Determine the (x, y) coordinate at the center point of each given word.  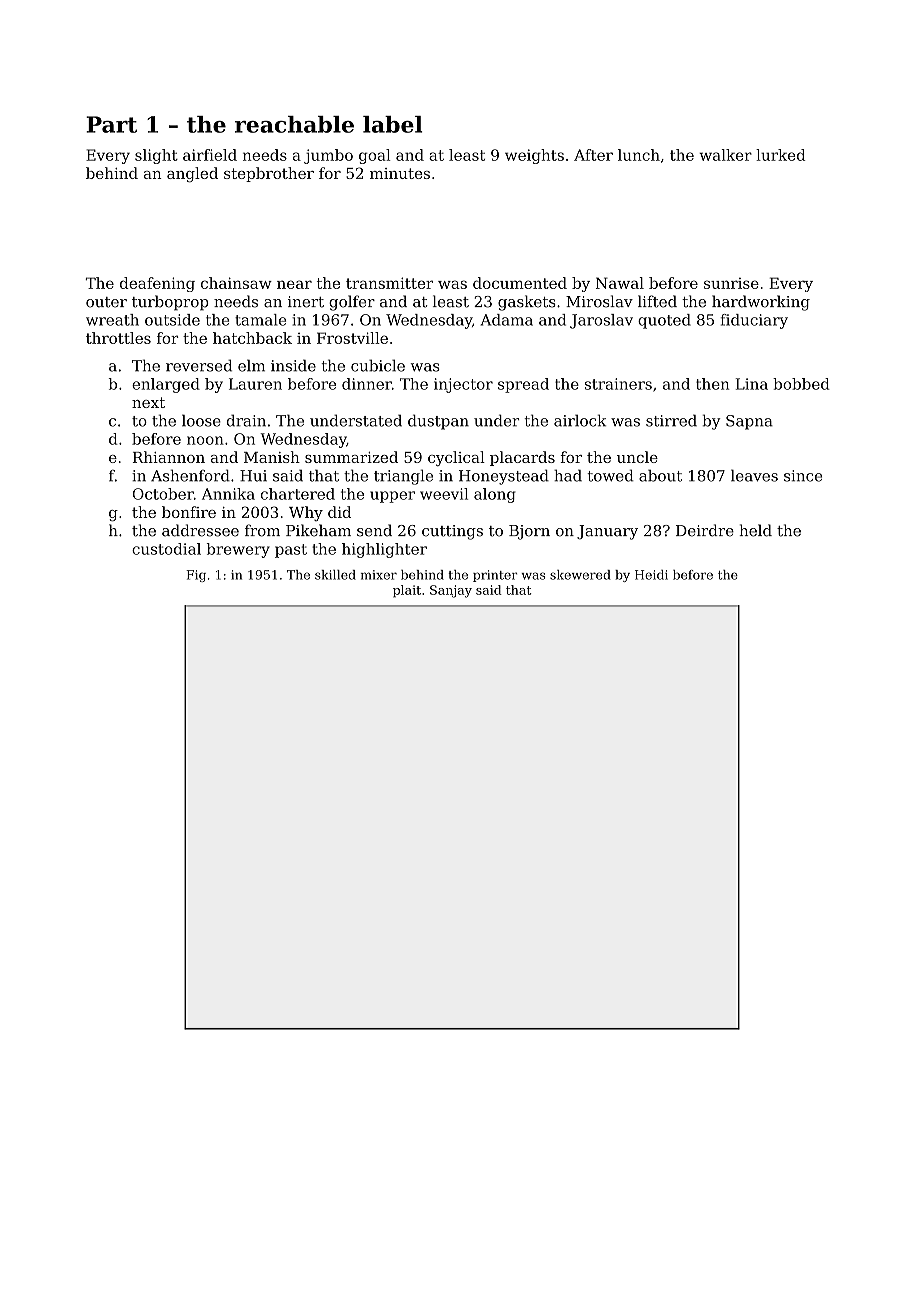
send (374, 530)
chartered (298, 494)
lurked (780, 155)
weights (534, 156)
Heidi (651, 575)
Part (111, 124)
